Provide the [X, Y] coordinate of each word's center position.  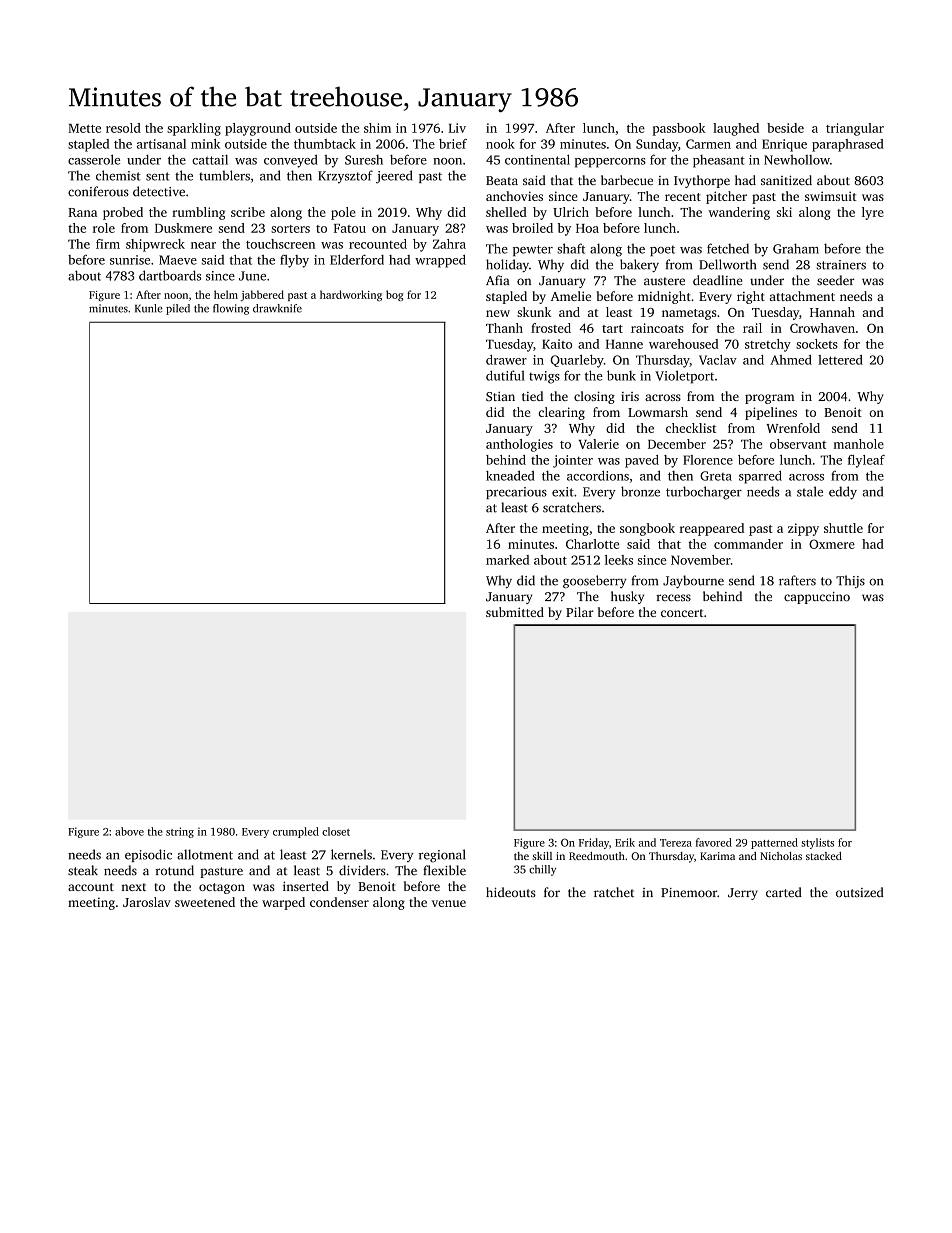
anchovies [514, 196]
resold [123, 128]
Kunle [149, 308]
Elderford [357, 259]
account [91, 887]
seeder [836, 280]
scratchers [572, 507]
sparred [760, 477]
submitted [515, 612]
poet [662, 251]
